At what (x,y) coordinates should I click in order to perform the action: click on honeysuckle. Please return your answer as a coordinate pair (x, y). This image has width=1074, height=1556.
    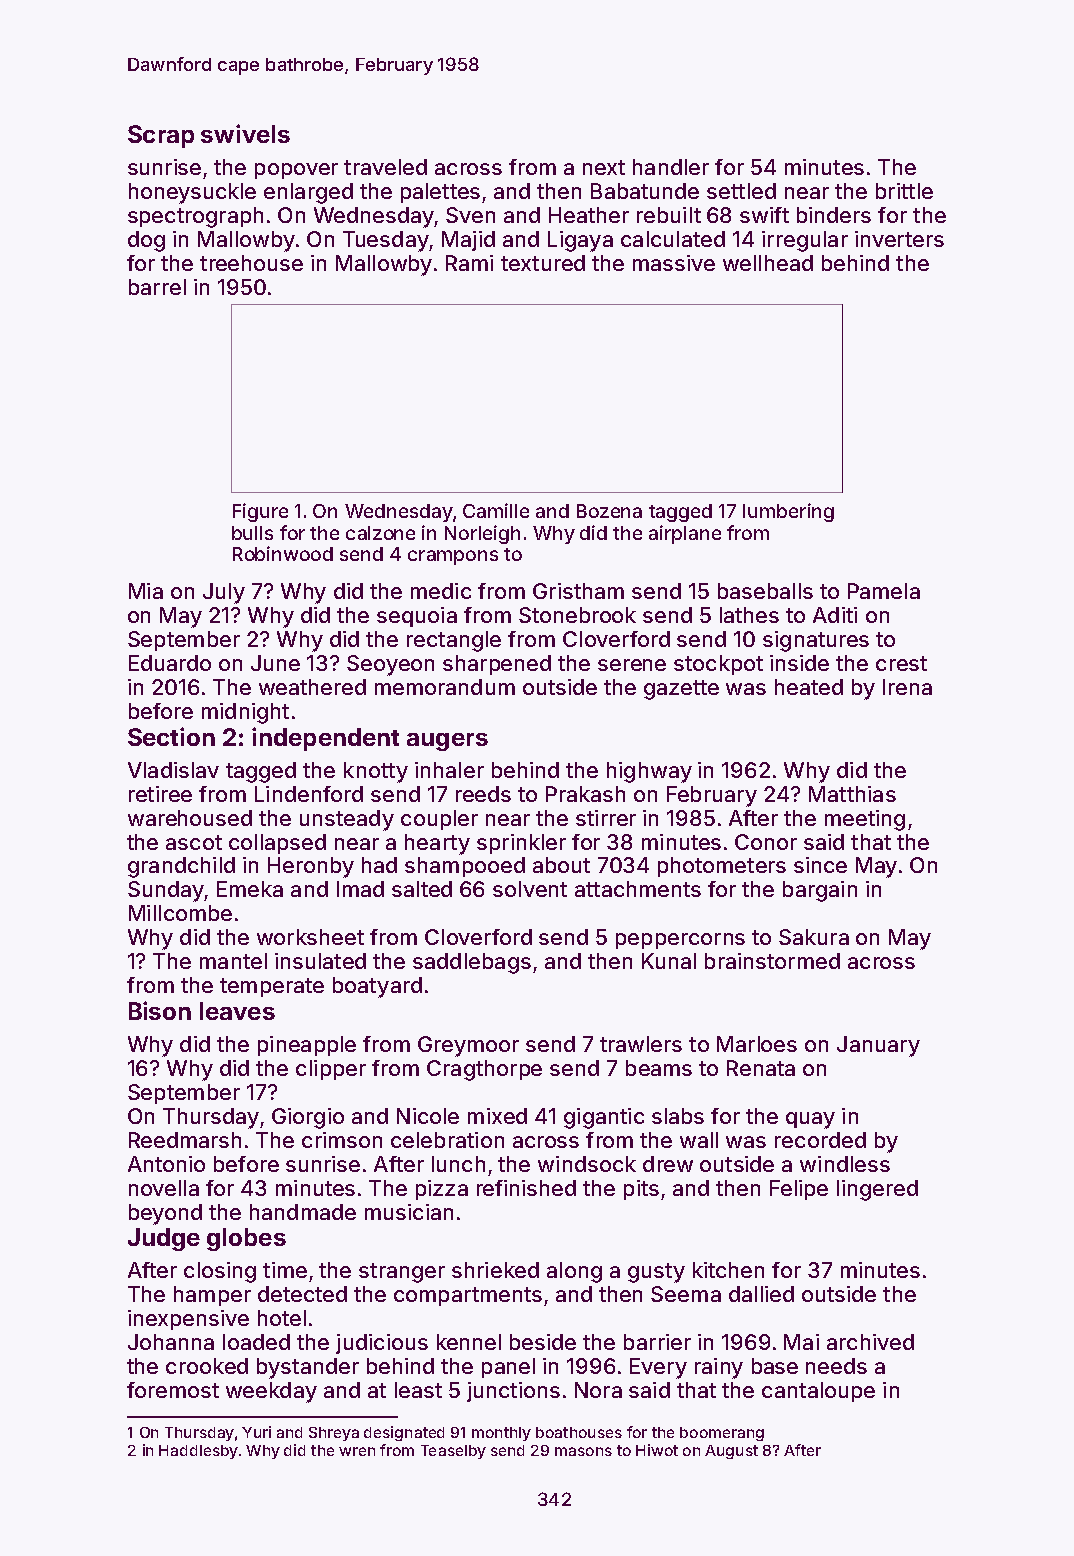
    Looking at the image, I should click on (192, 193).
